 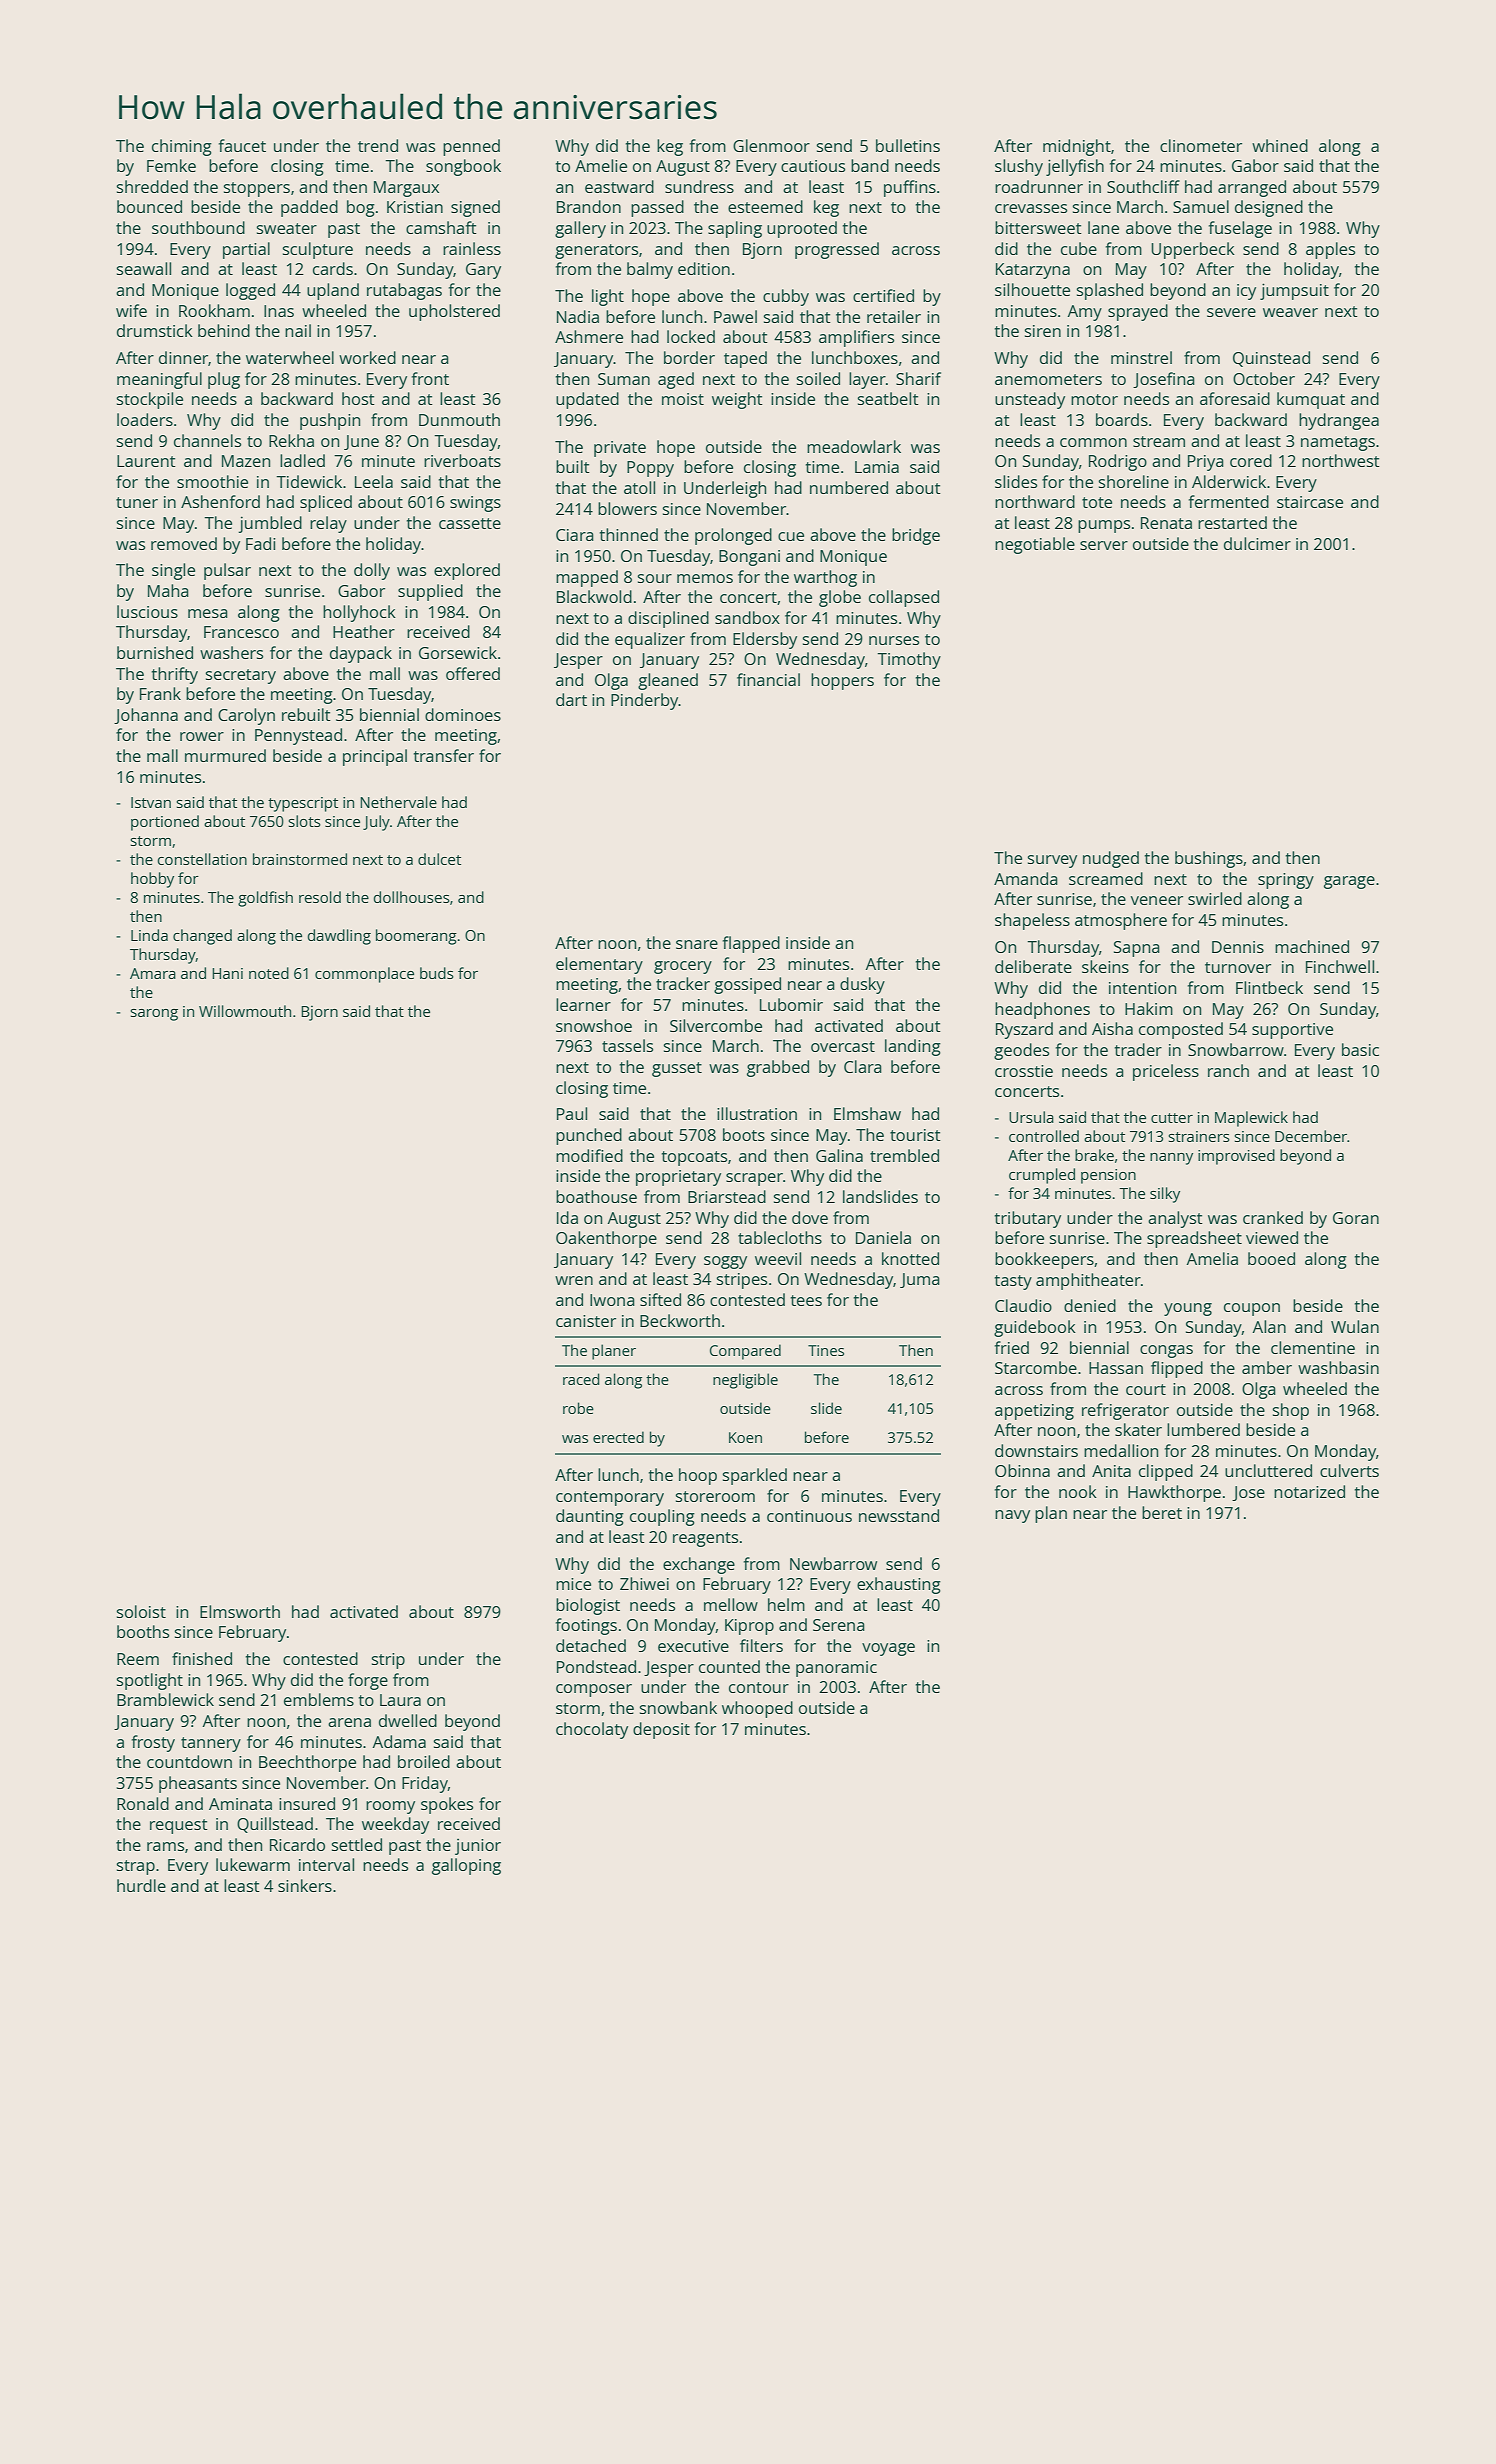 I want to click on soloist, so click(x=141, y=1611).
